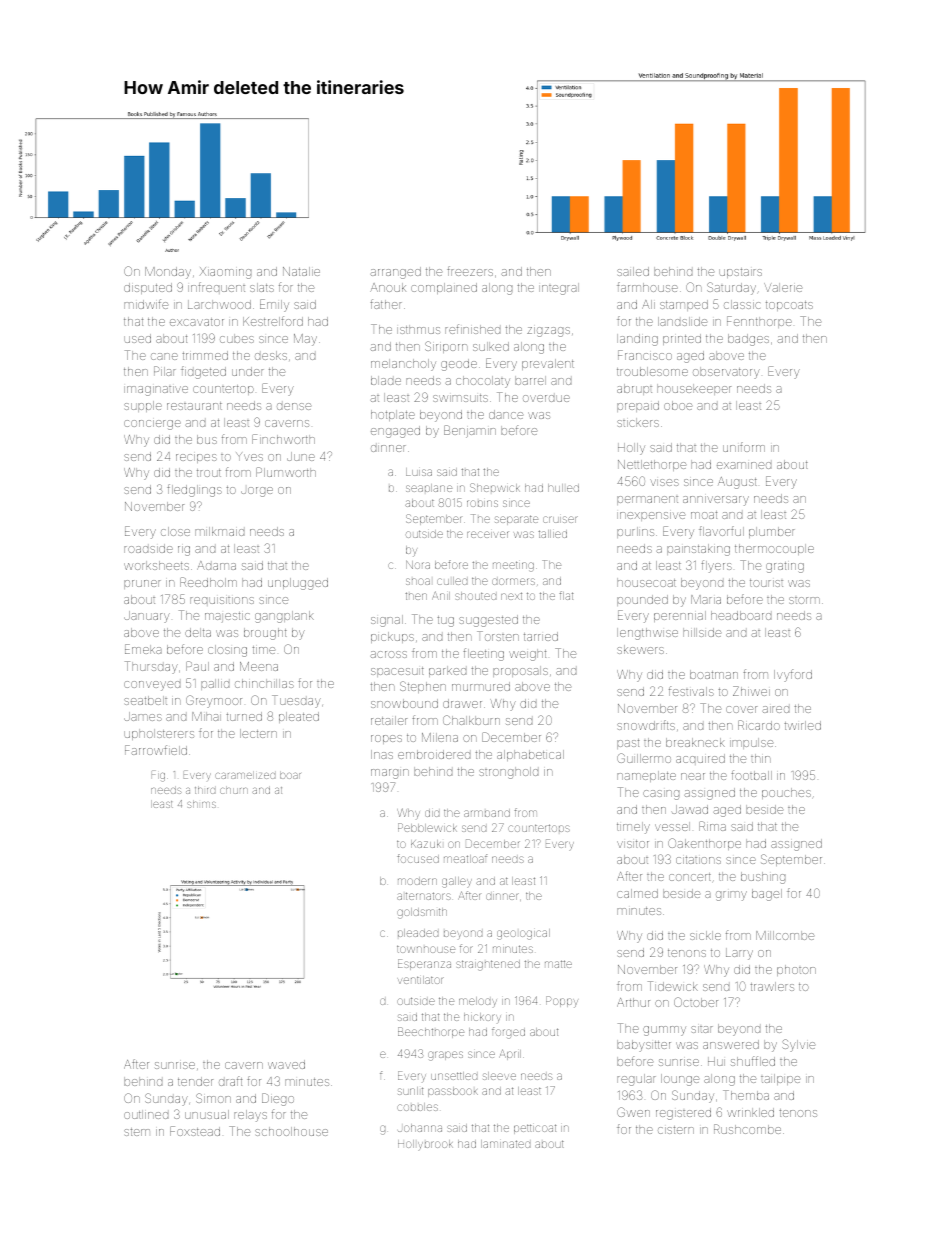 The image size is (952, 1233). What do you see at coordinates (548, 332) in the screenshot?
I see `zigzags` at bounding box center [548, 332].
